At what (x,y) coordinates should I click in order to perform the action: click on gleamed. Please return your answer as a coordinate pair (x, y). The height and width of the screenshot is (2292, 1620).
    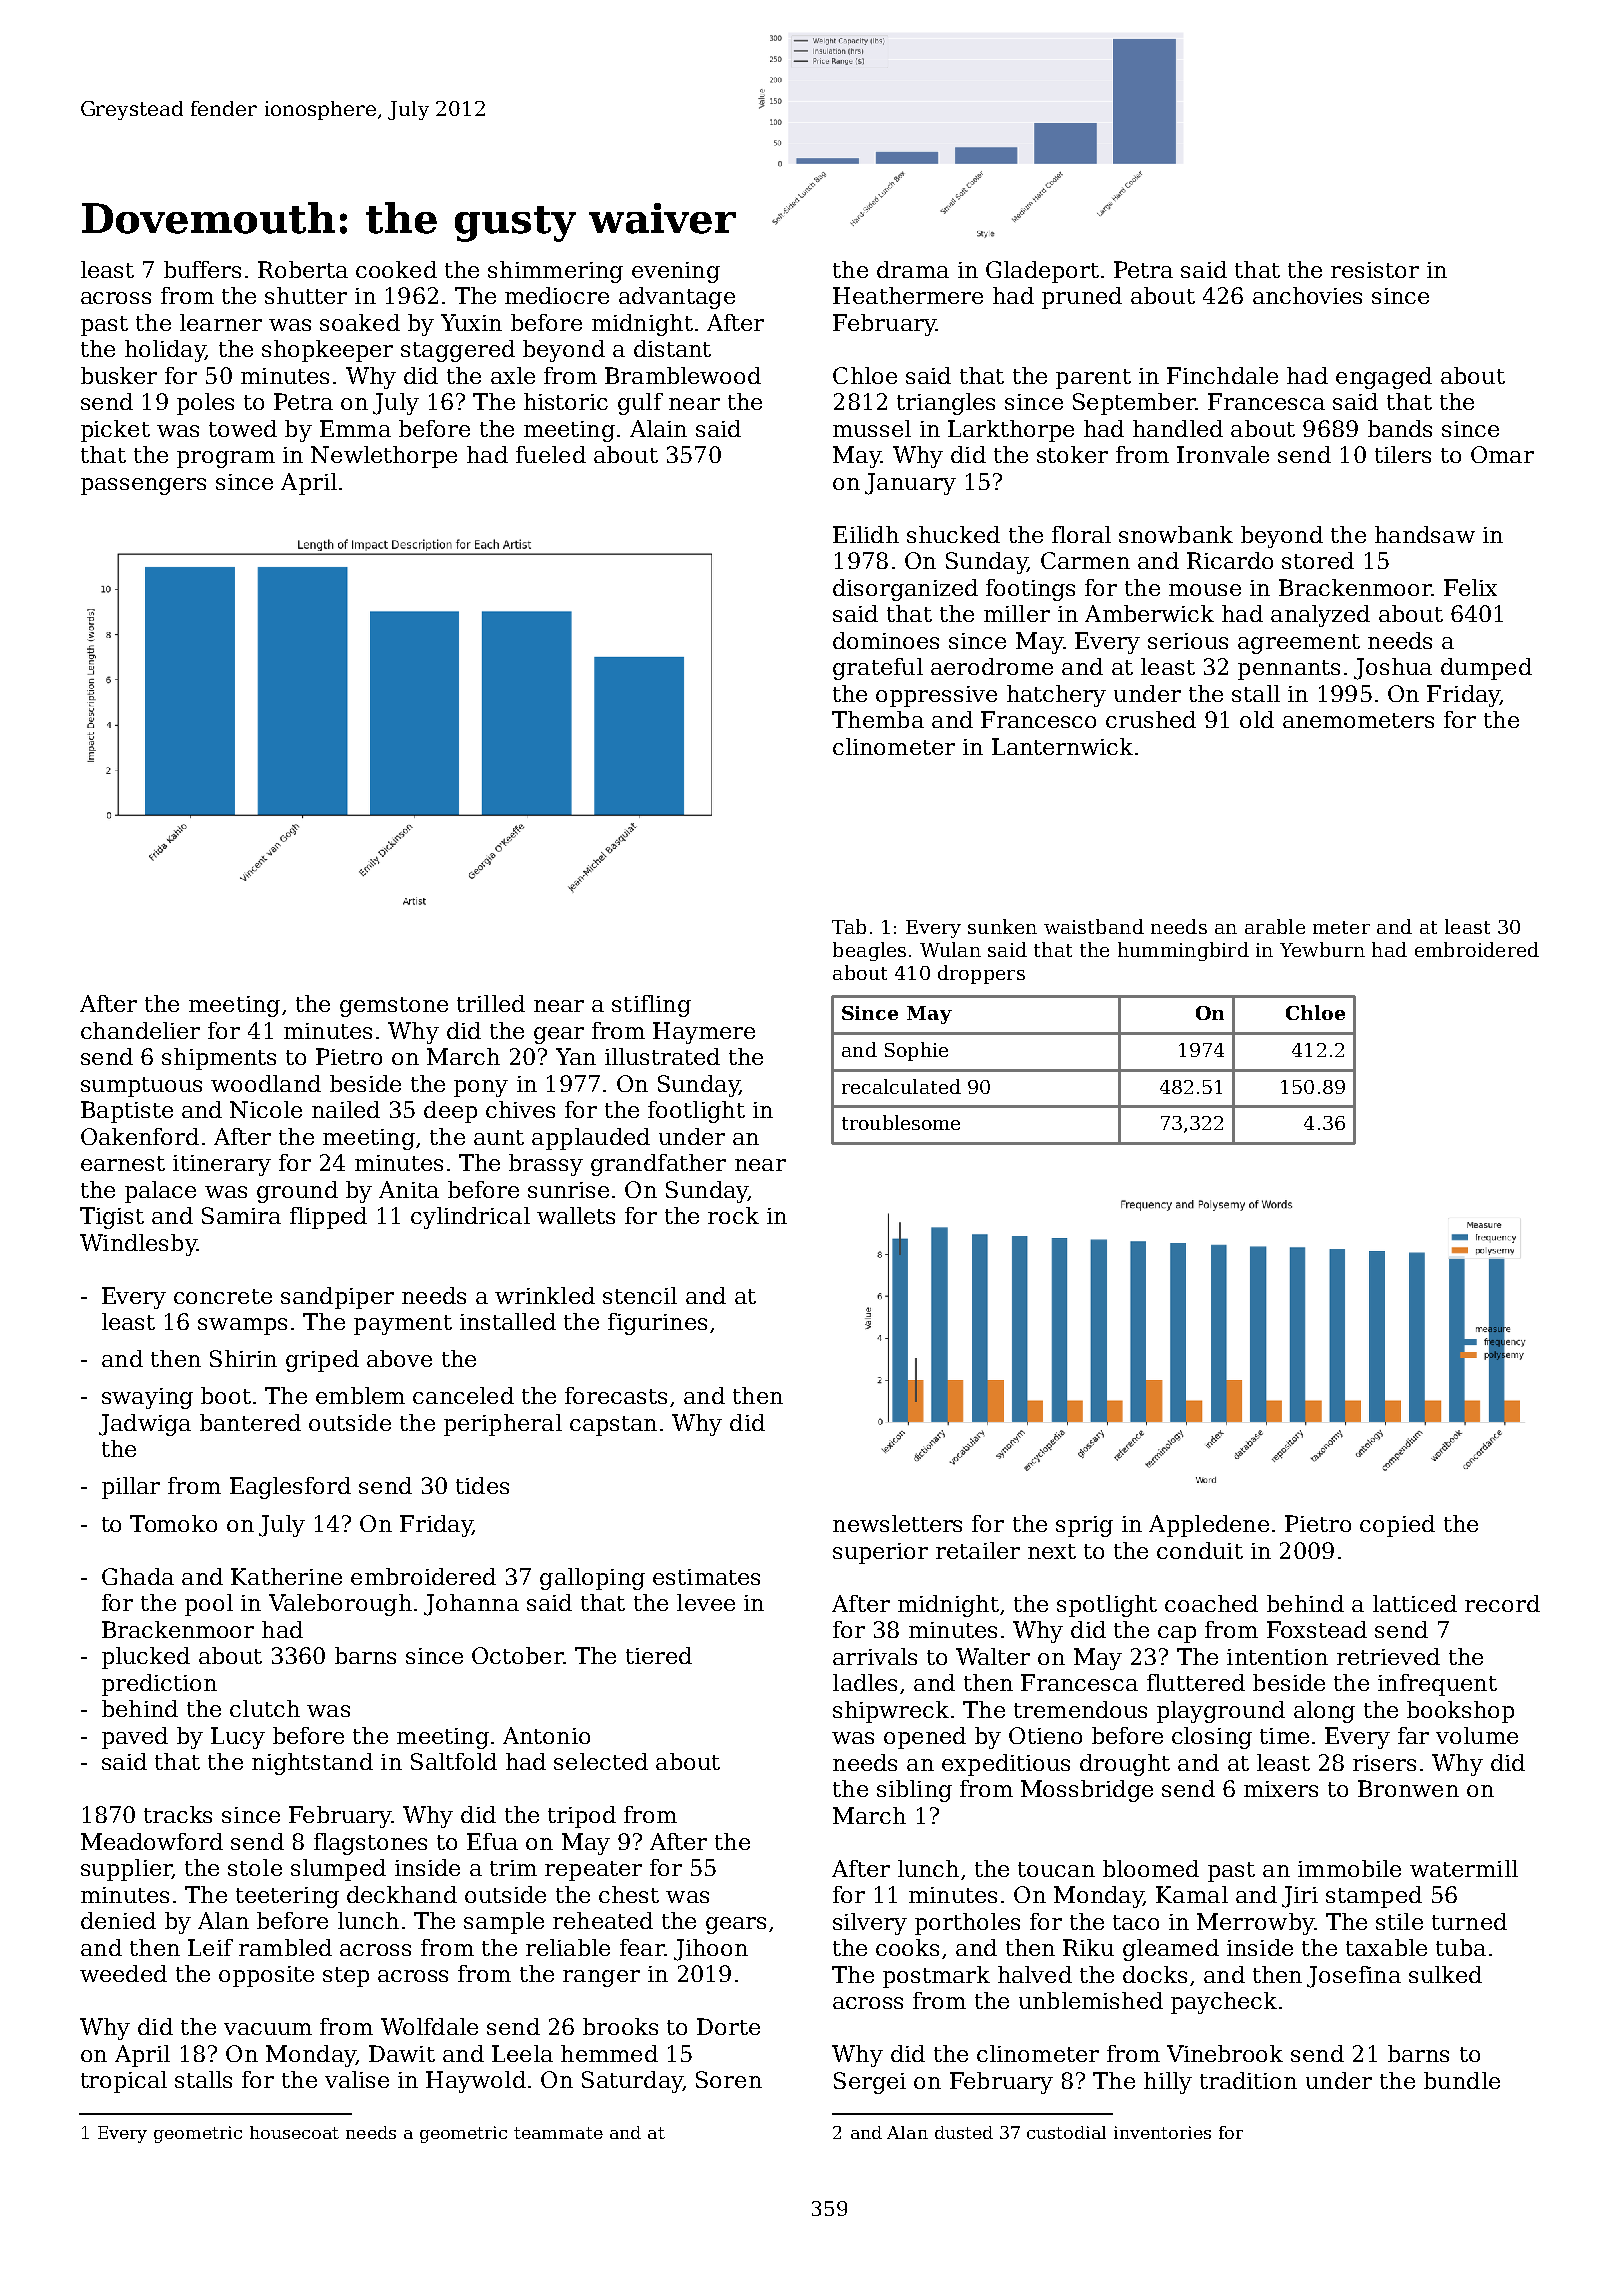
    Looking at the image, I should click on (1171, 1950).
